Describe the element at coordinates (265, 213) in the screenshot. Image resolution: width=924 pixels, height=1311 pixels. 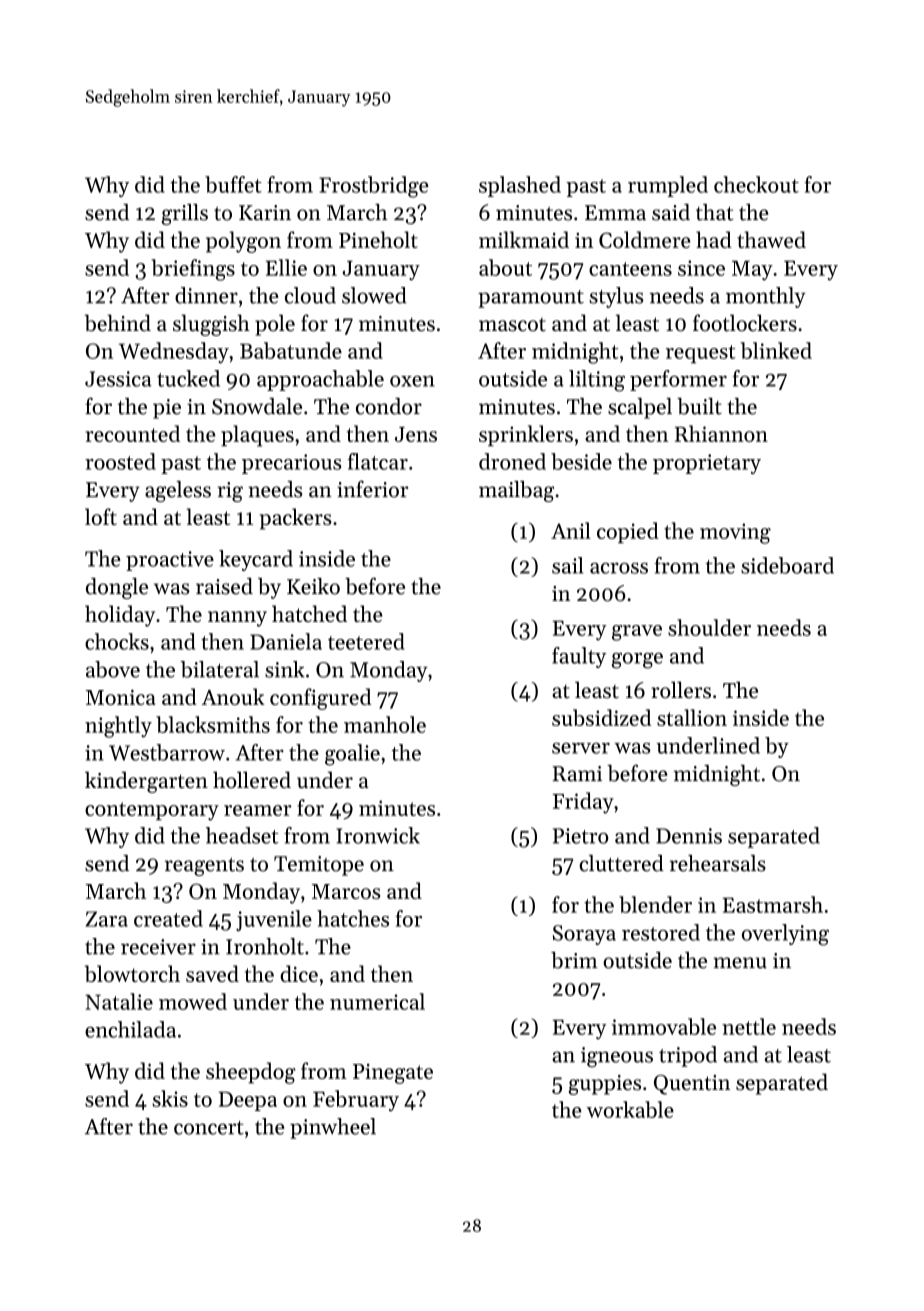
I see `Karin` at that location.
